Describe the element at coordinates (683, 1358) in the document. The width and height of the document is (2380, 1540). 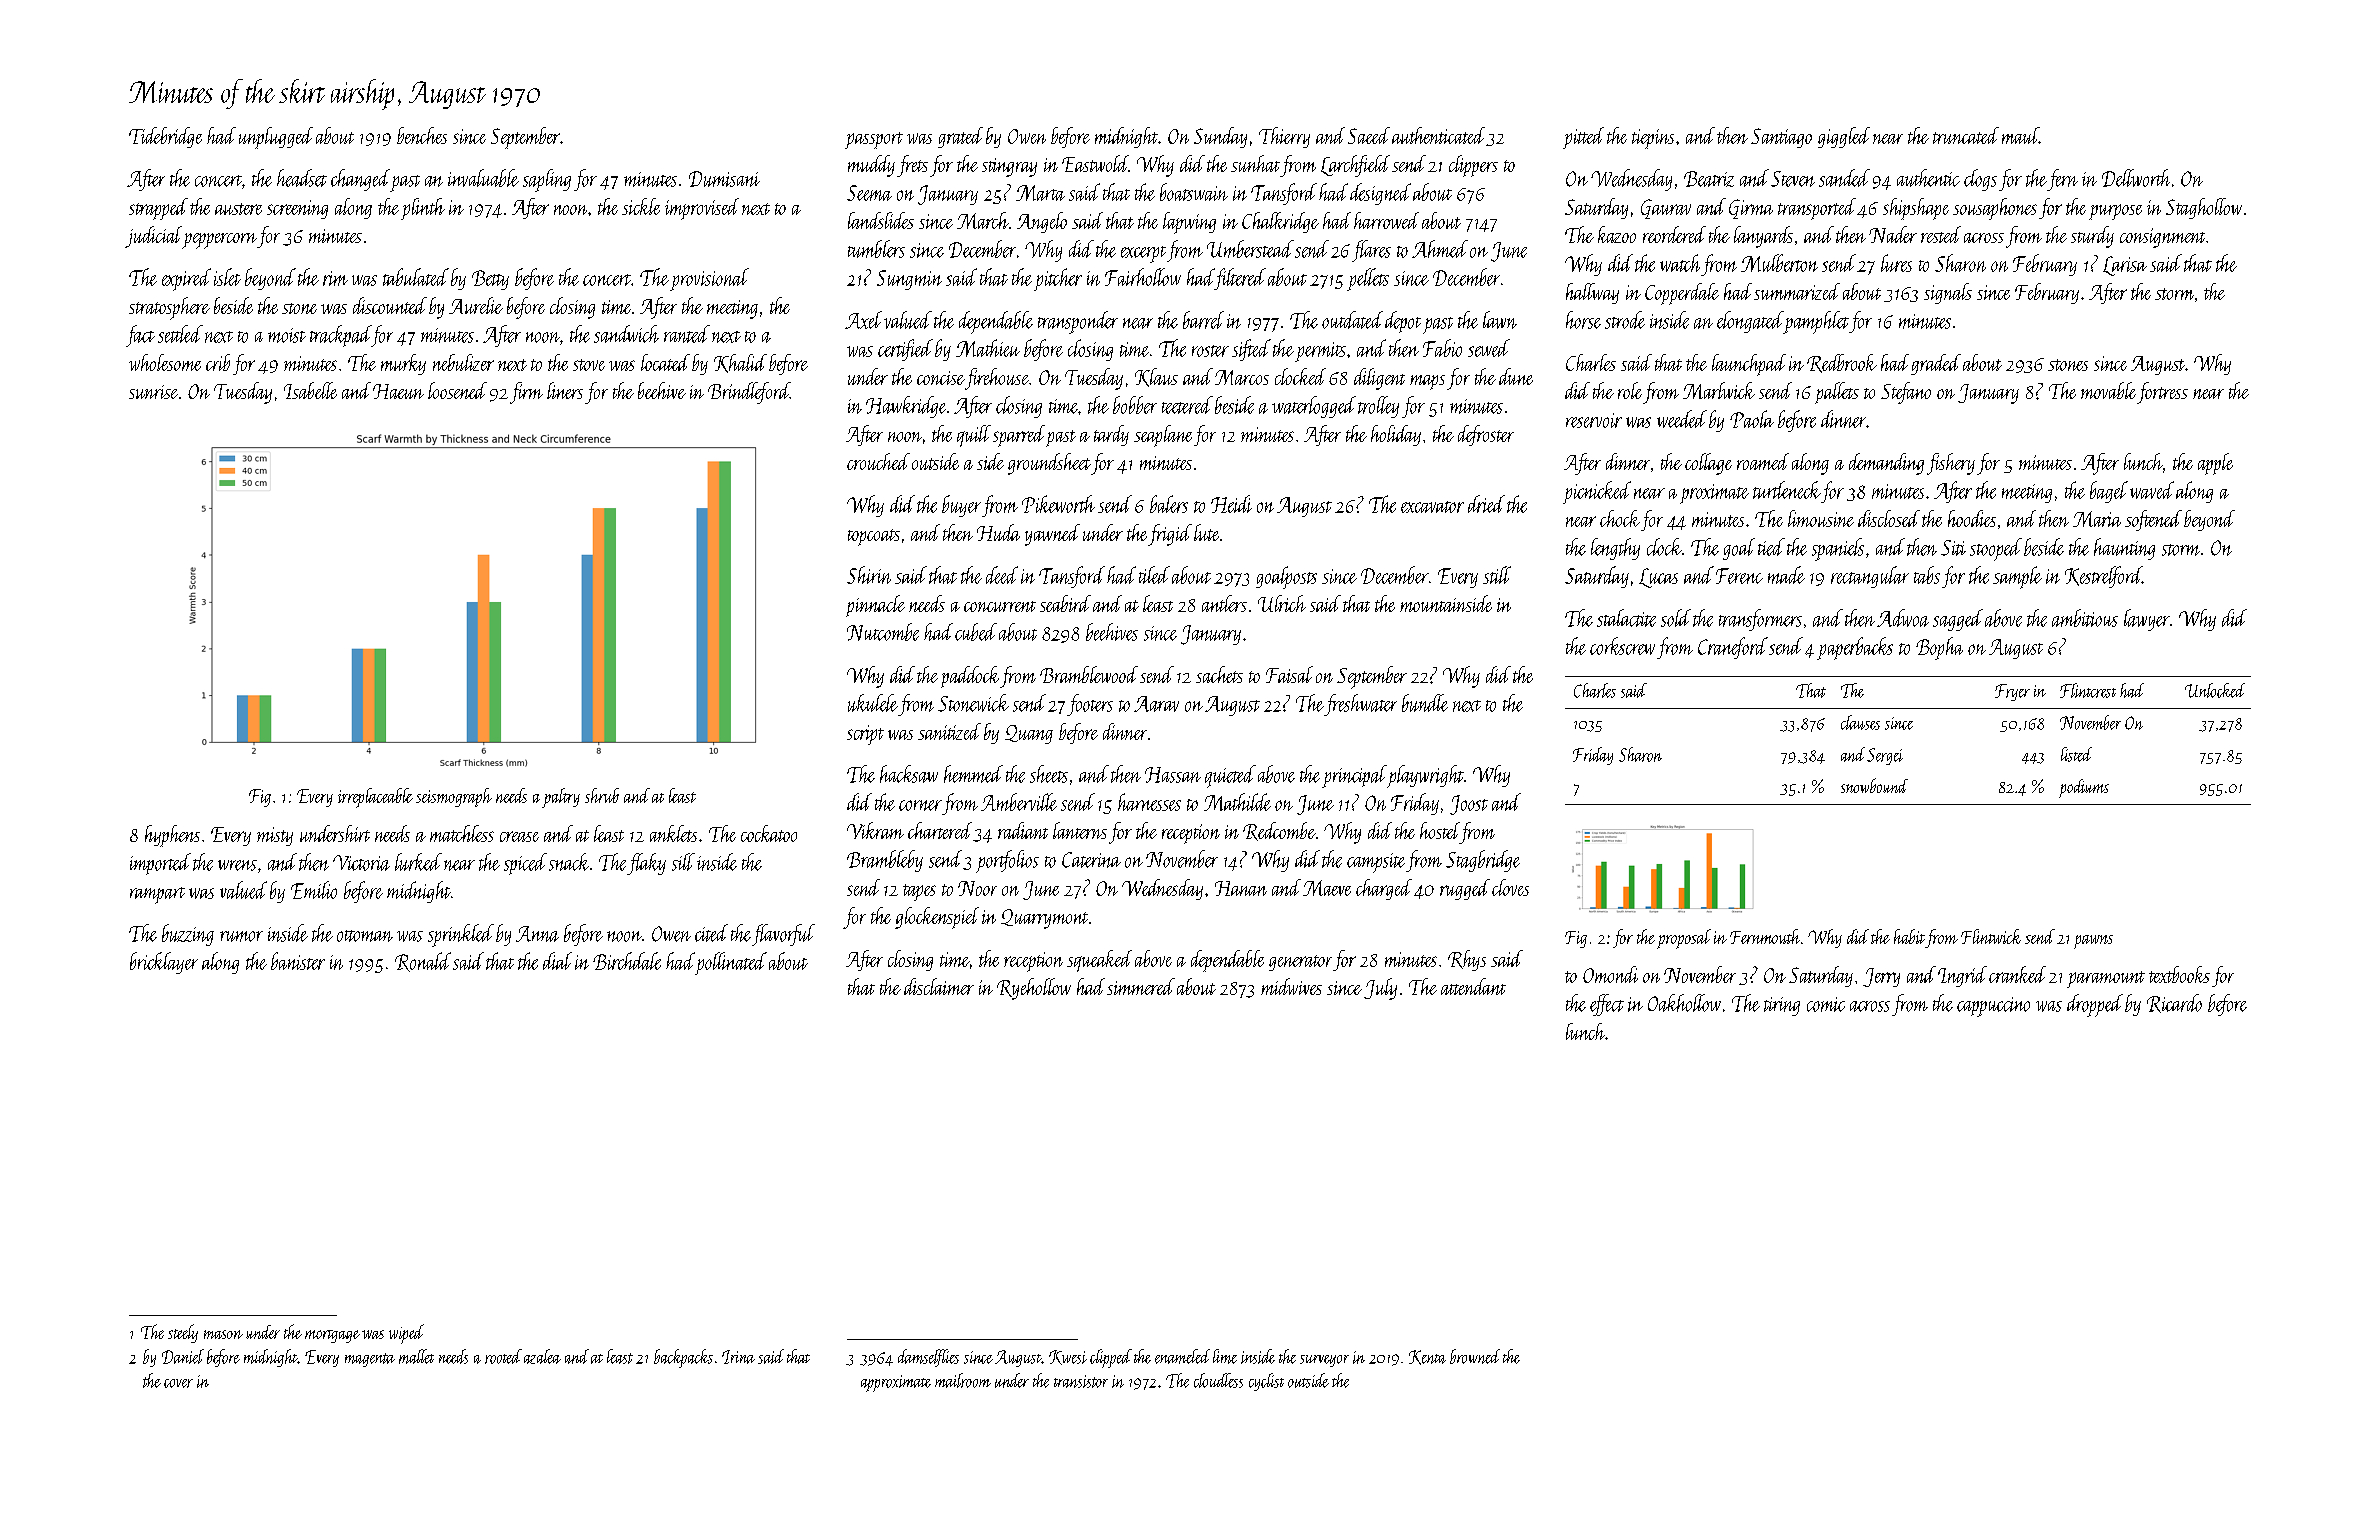
I see `backpacks` at that location.
